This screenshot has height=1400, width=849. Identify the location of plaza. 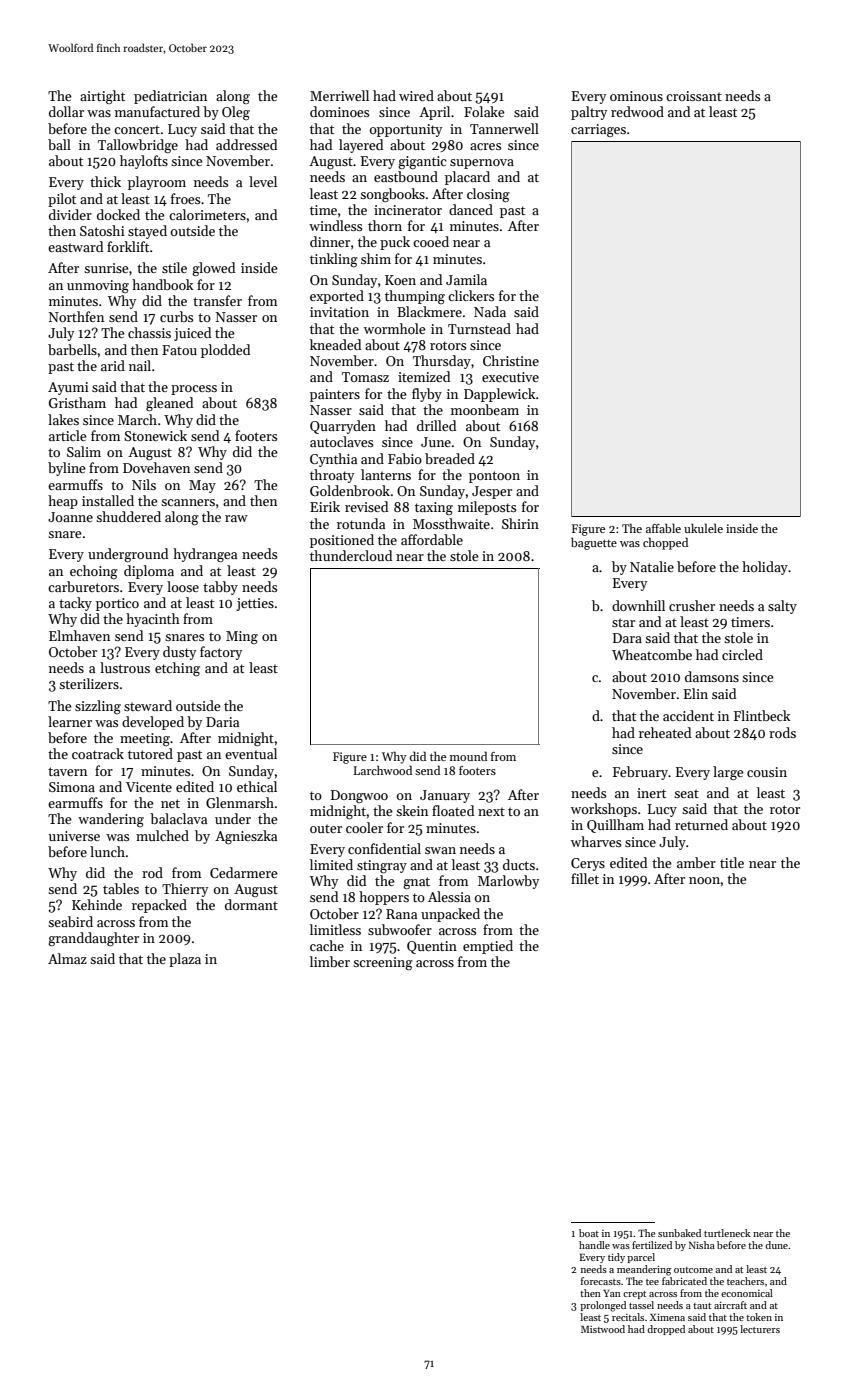
(185, 960).
